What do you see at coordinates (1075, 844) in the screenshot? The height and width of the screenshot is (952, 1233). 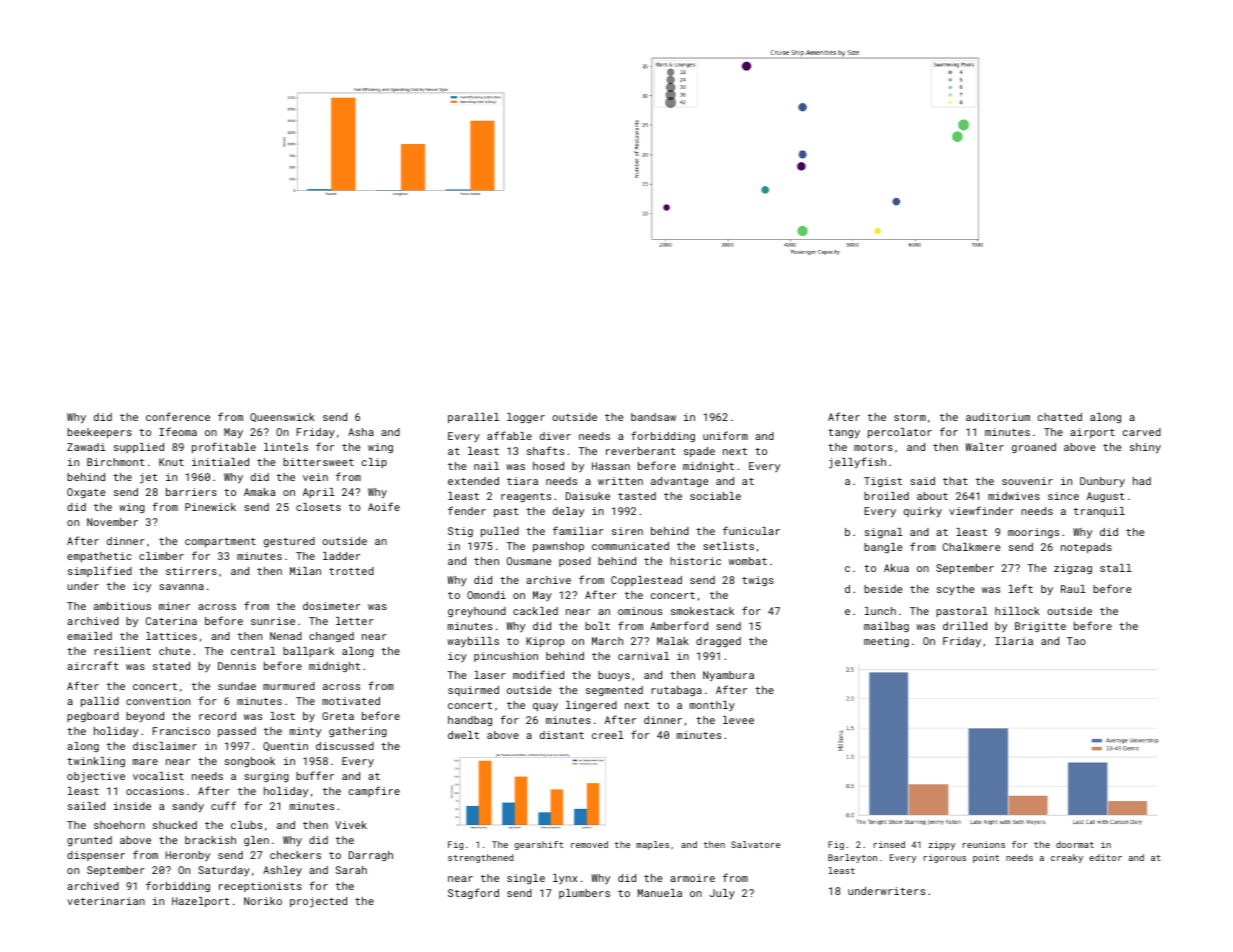 I see `doormat` at bounding box center [1075, 844].
